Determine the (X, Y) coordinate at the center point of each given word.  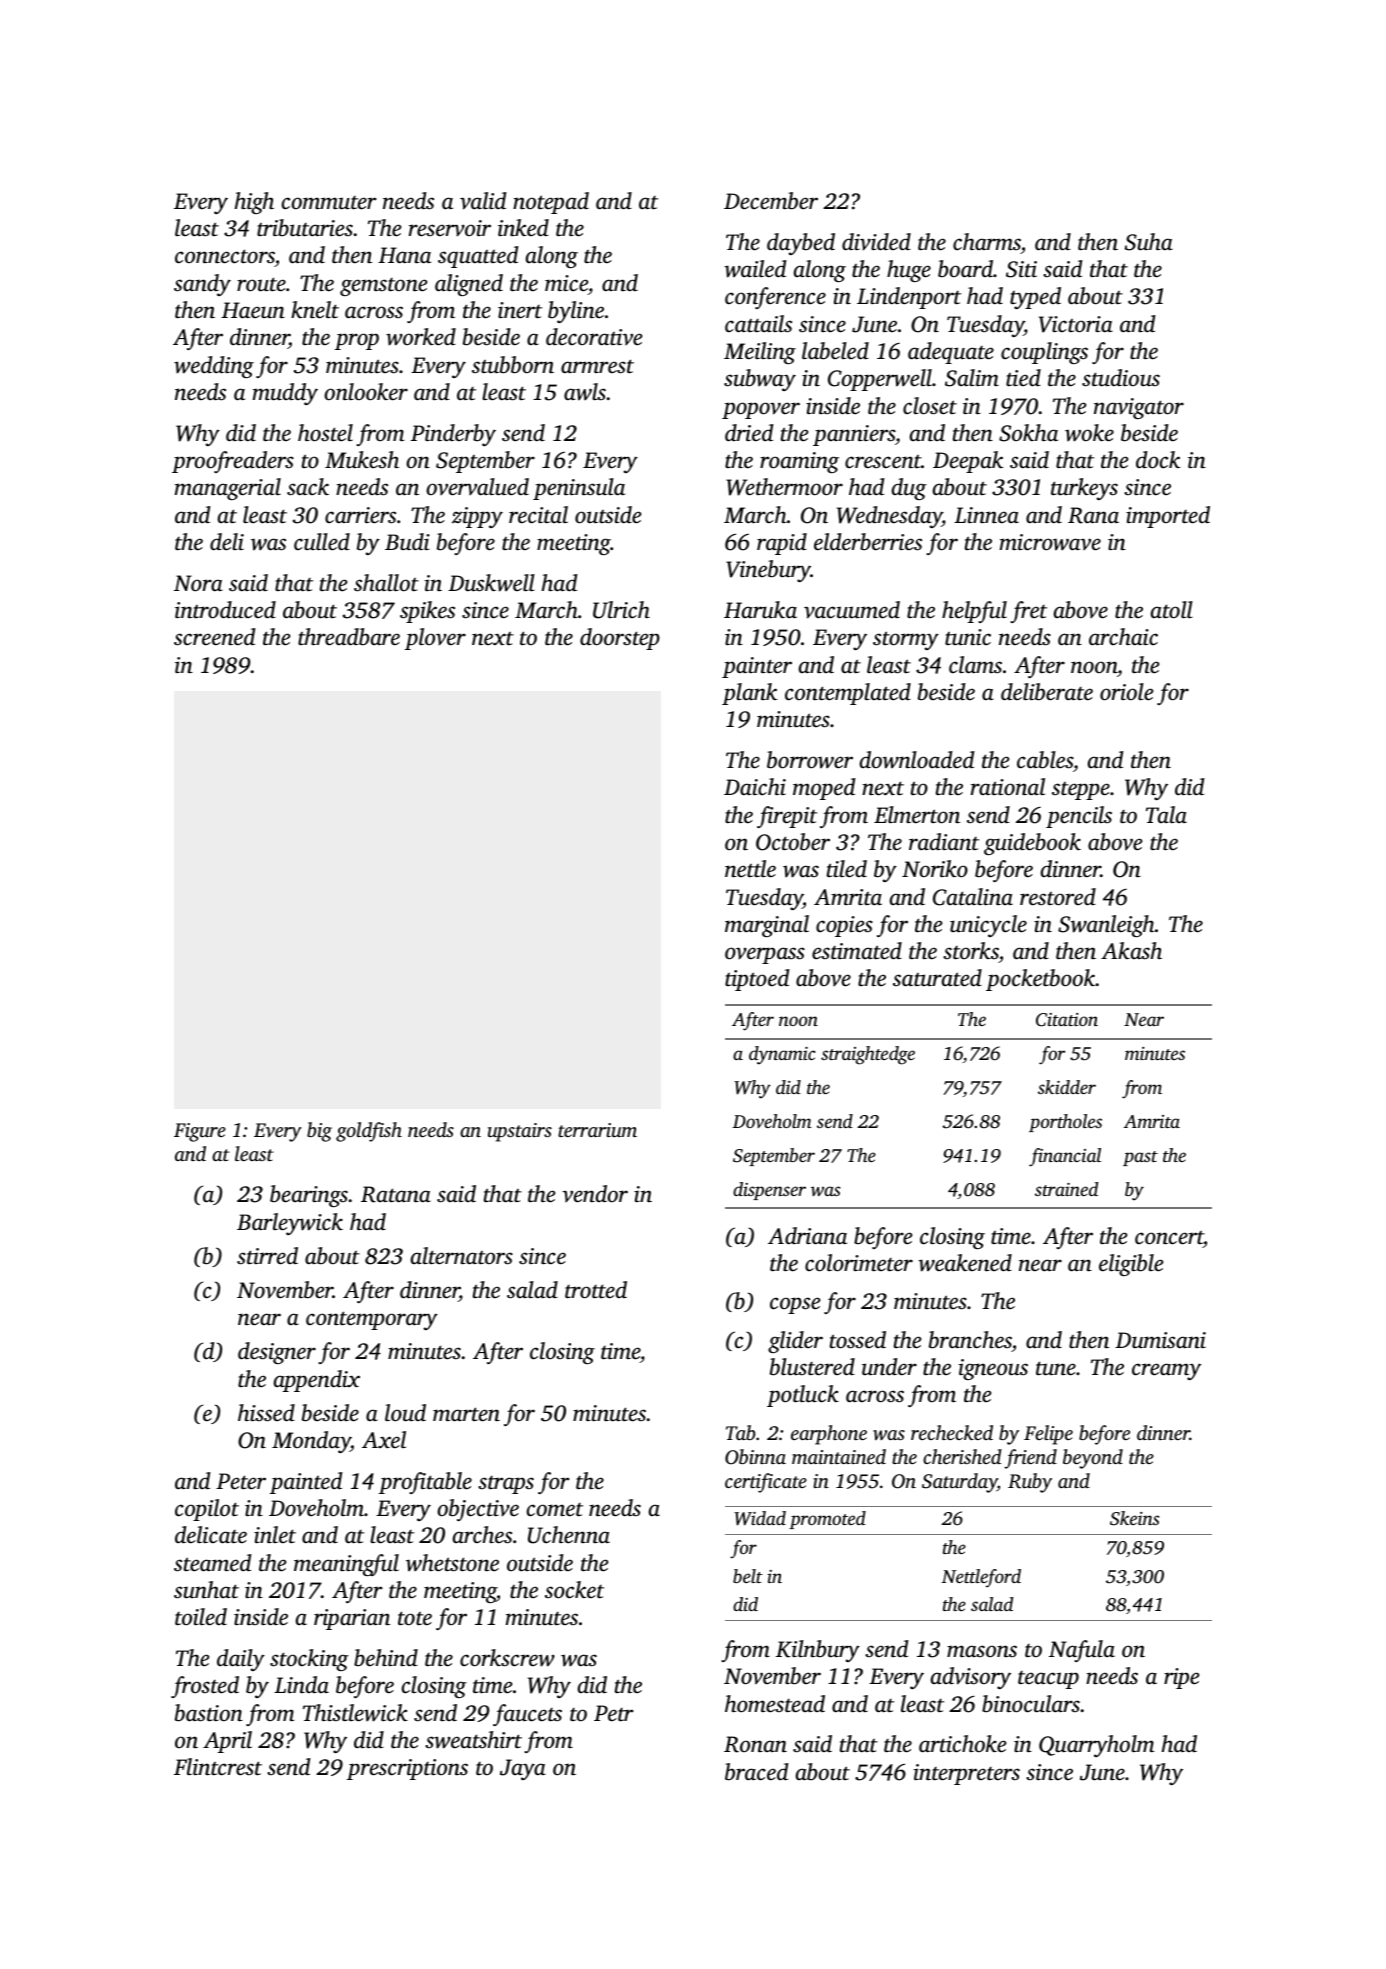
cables (1045, 760)
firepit (787, 817)
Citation (1067, 1020)
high (254, 203)
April (227, 1742)
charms (987, 241)
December (771, 201)
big (319, 1132)
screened (215, 637)
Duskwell (491, 583)
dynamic (782, 1055)
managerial (228, 489)
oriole (1126, 692)
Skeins (1135, 1518)
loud (405, 1413)
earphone (829, 1435)
